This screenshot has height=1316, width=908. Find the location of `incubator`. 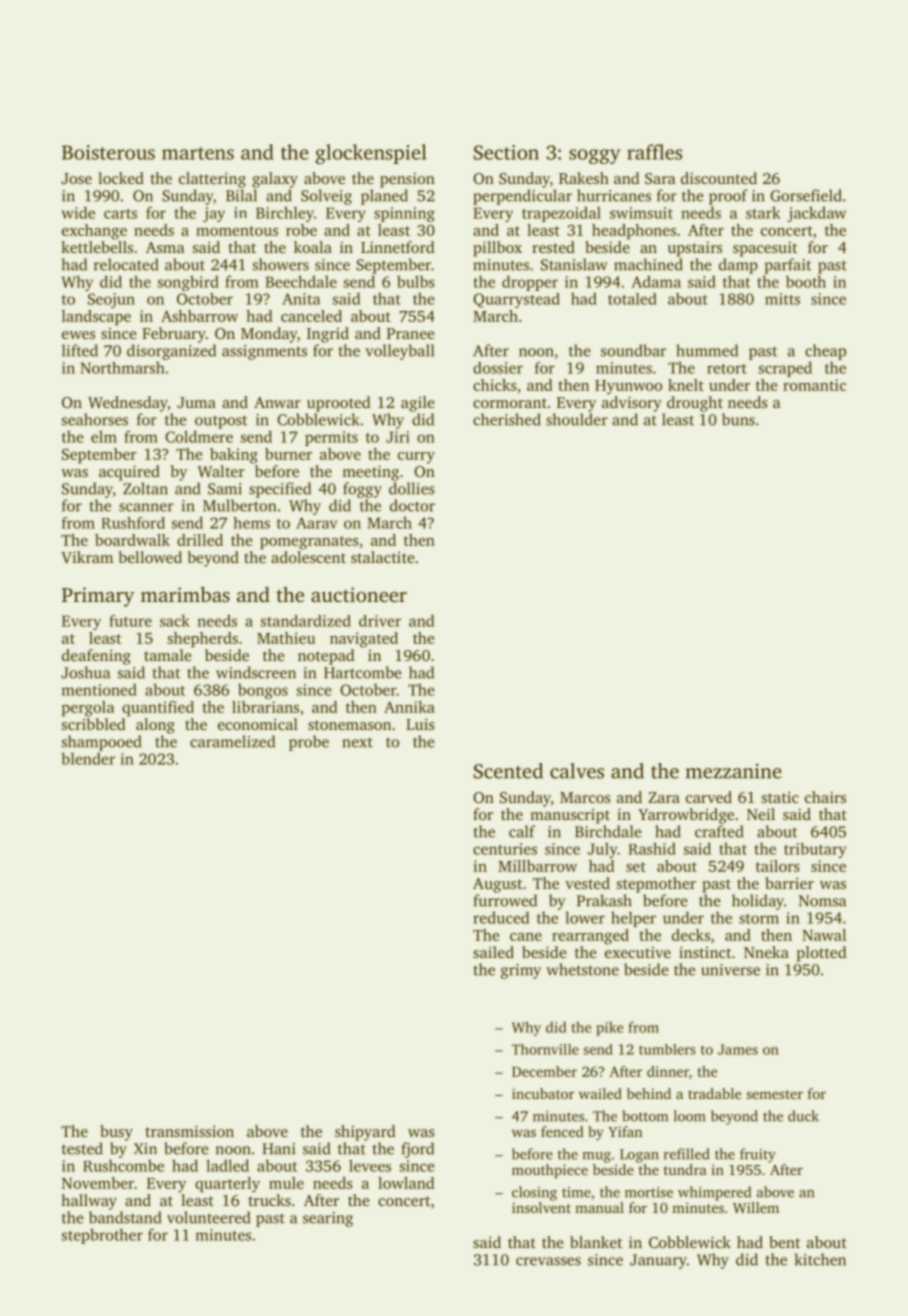

incubator is located at coordinates (543, 1093).
